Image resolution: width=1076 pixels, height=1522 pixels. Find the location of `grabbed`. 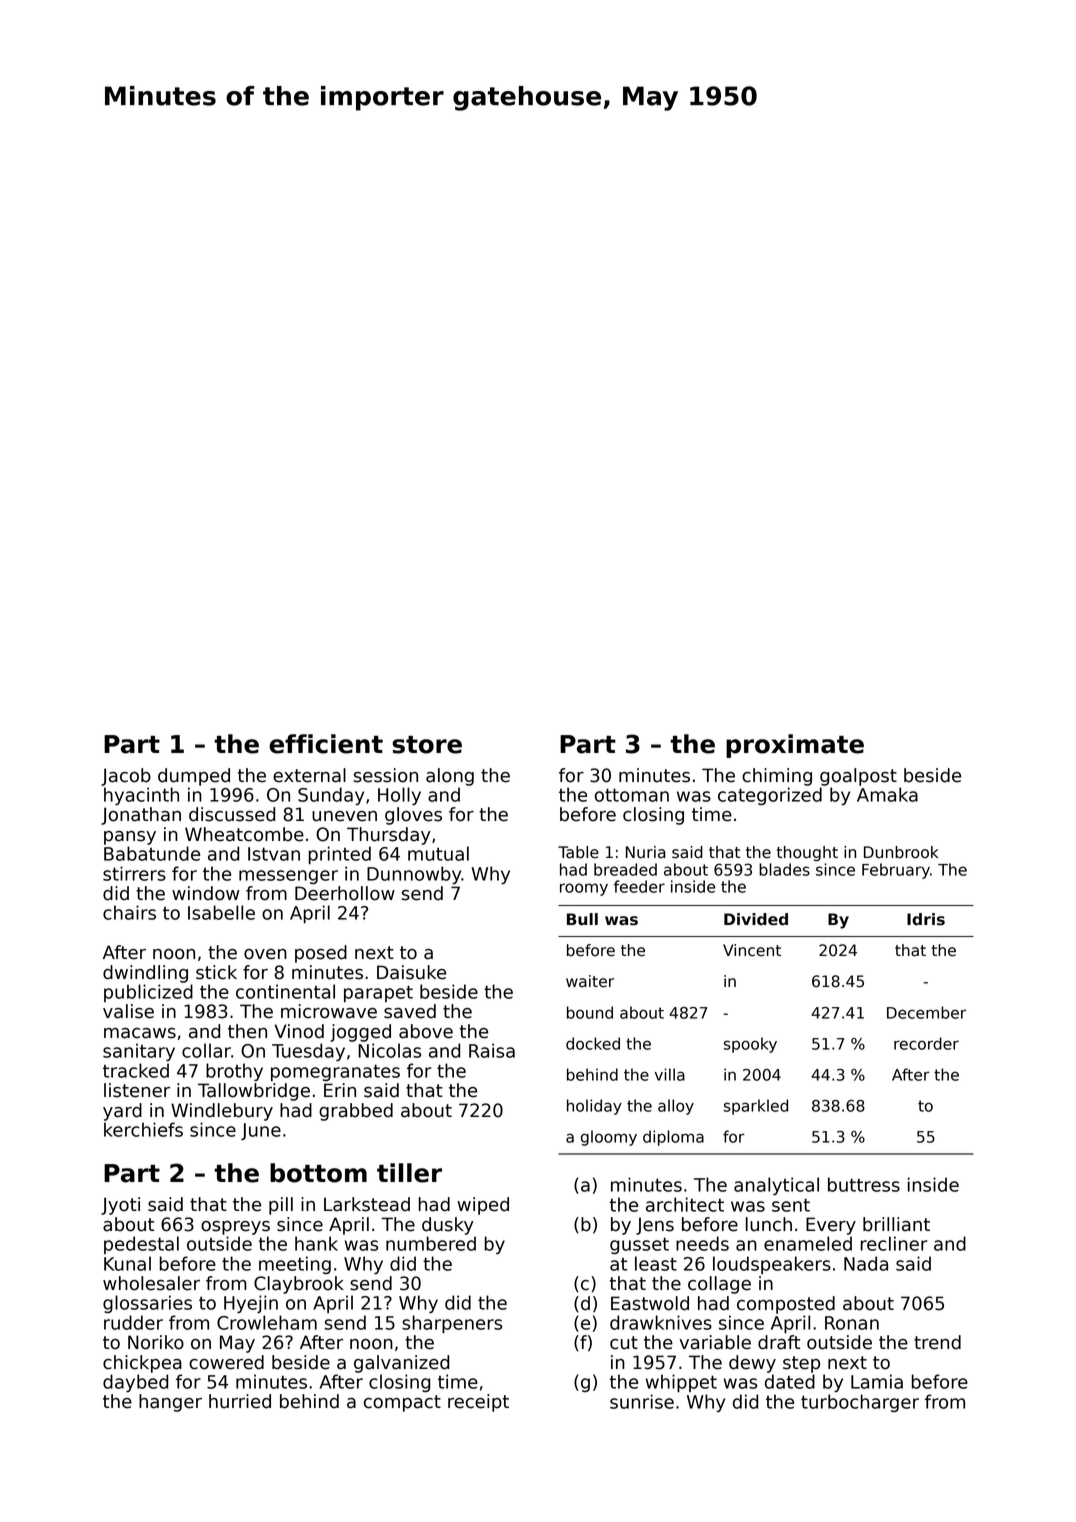

grabbed is located at coordinates (356, 1112).
